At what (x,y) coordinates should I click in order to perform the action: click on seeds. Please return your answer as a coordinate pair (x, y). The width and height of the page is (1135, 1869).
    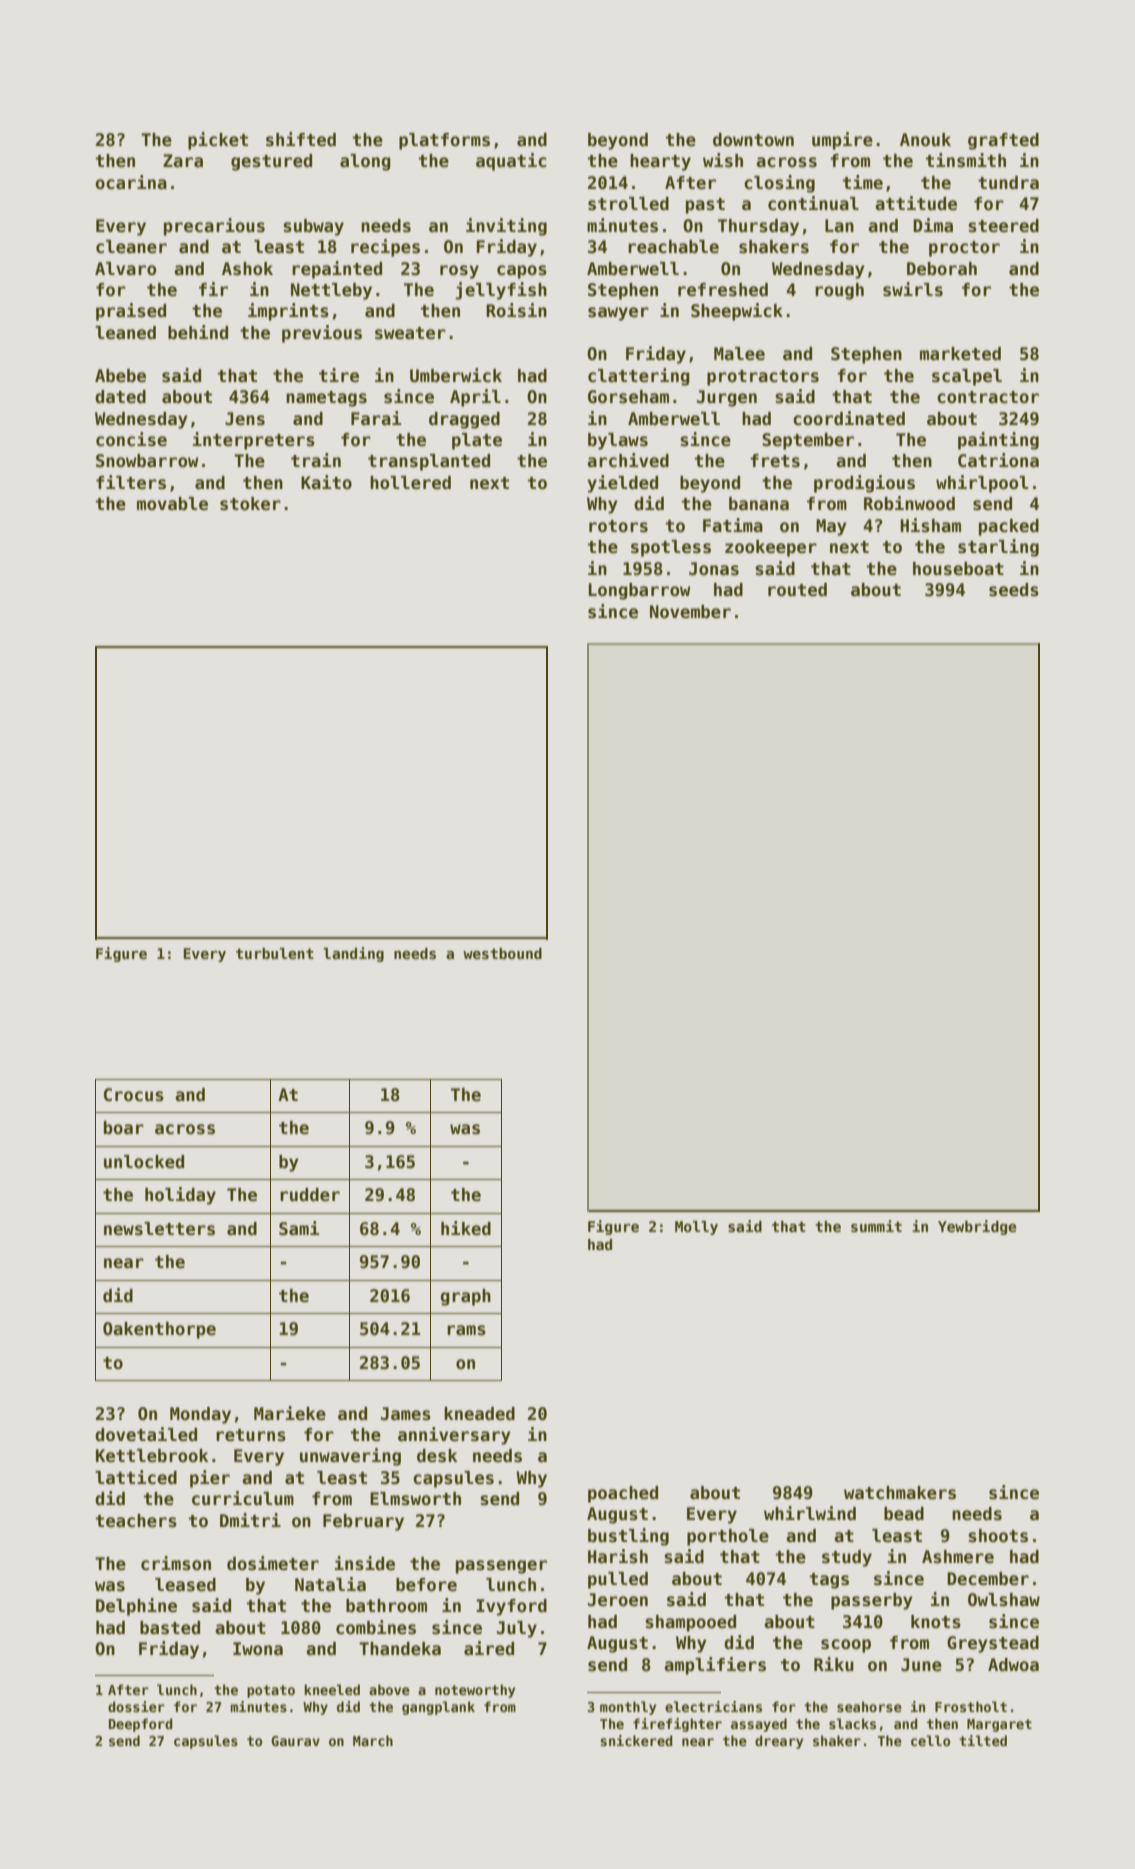
    Looking at the image, I should click on (1014, 590).
